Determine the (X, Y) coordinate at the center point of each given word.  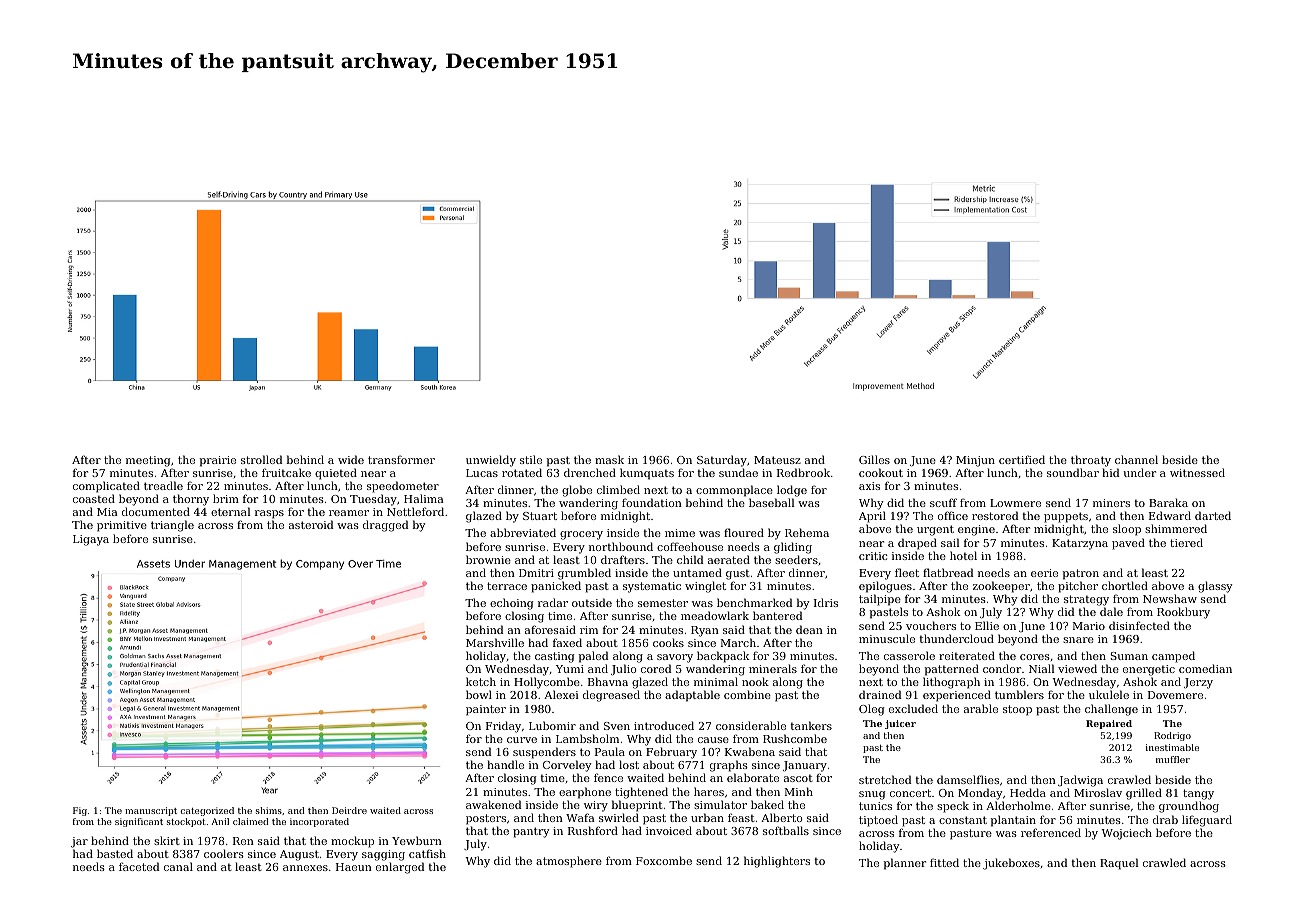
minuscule (887, 638)
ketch (481, 681)
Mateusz (777, 460)
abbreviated (523, 532)
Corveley (567, 766)
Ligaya (91, 540)
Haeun (354, 867)
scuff (943, 502)
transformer (401, 459)
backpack (723, 657)
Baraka (1168, 502)
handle (505, 764)
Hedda (1028, 792)
